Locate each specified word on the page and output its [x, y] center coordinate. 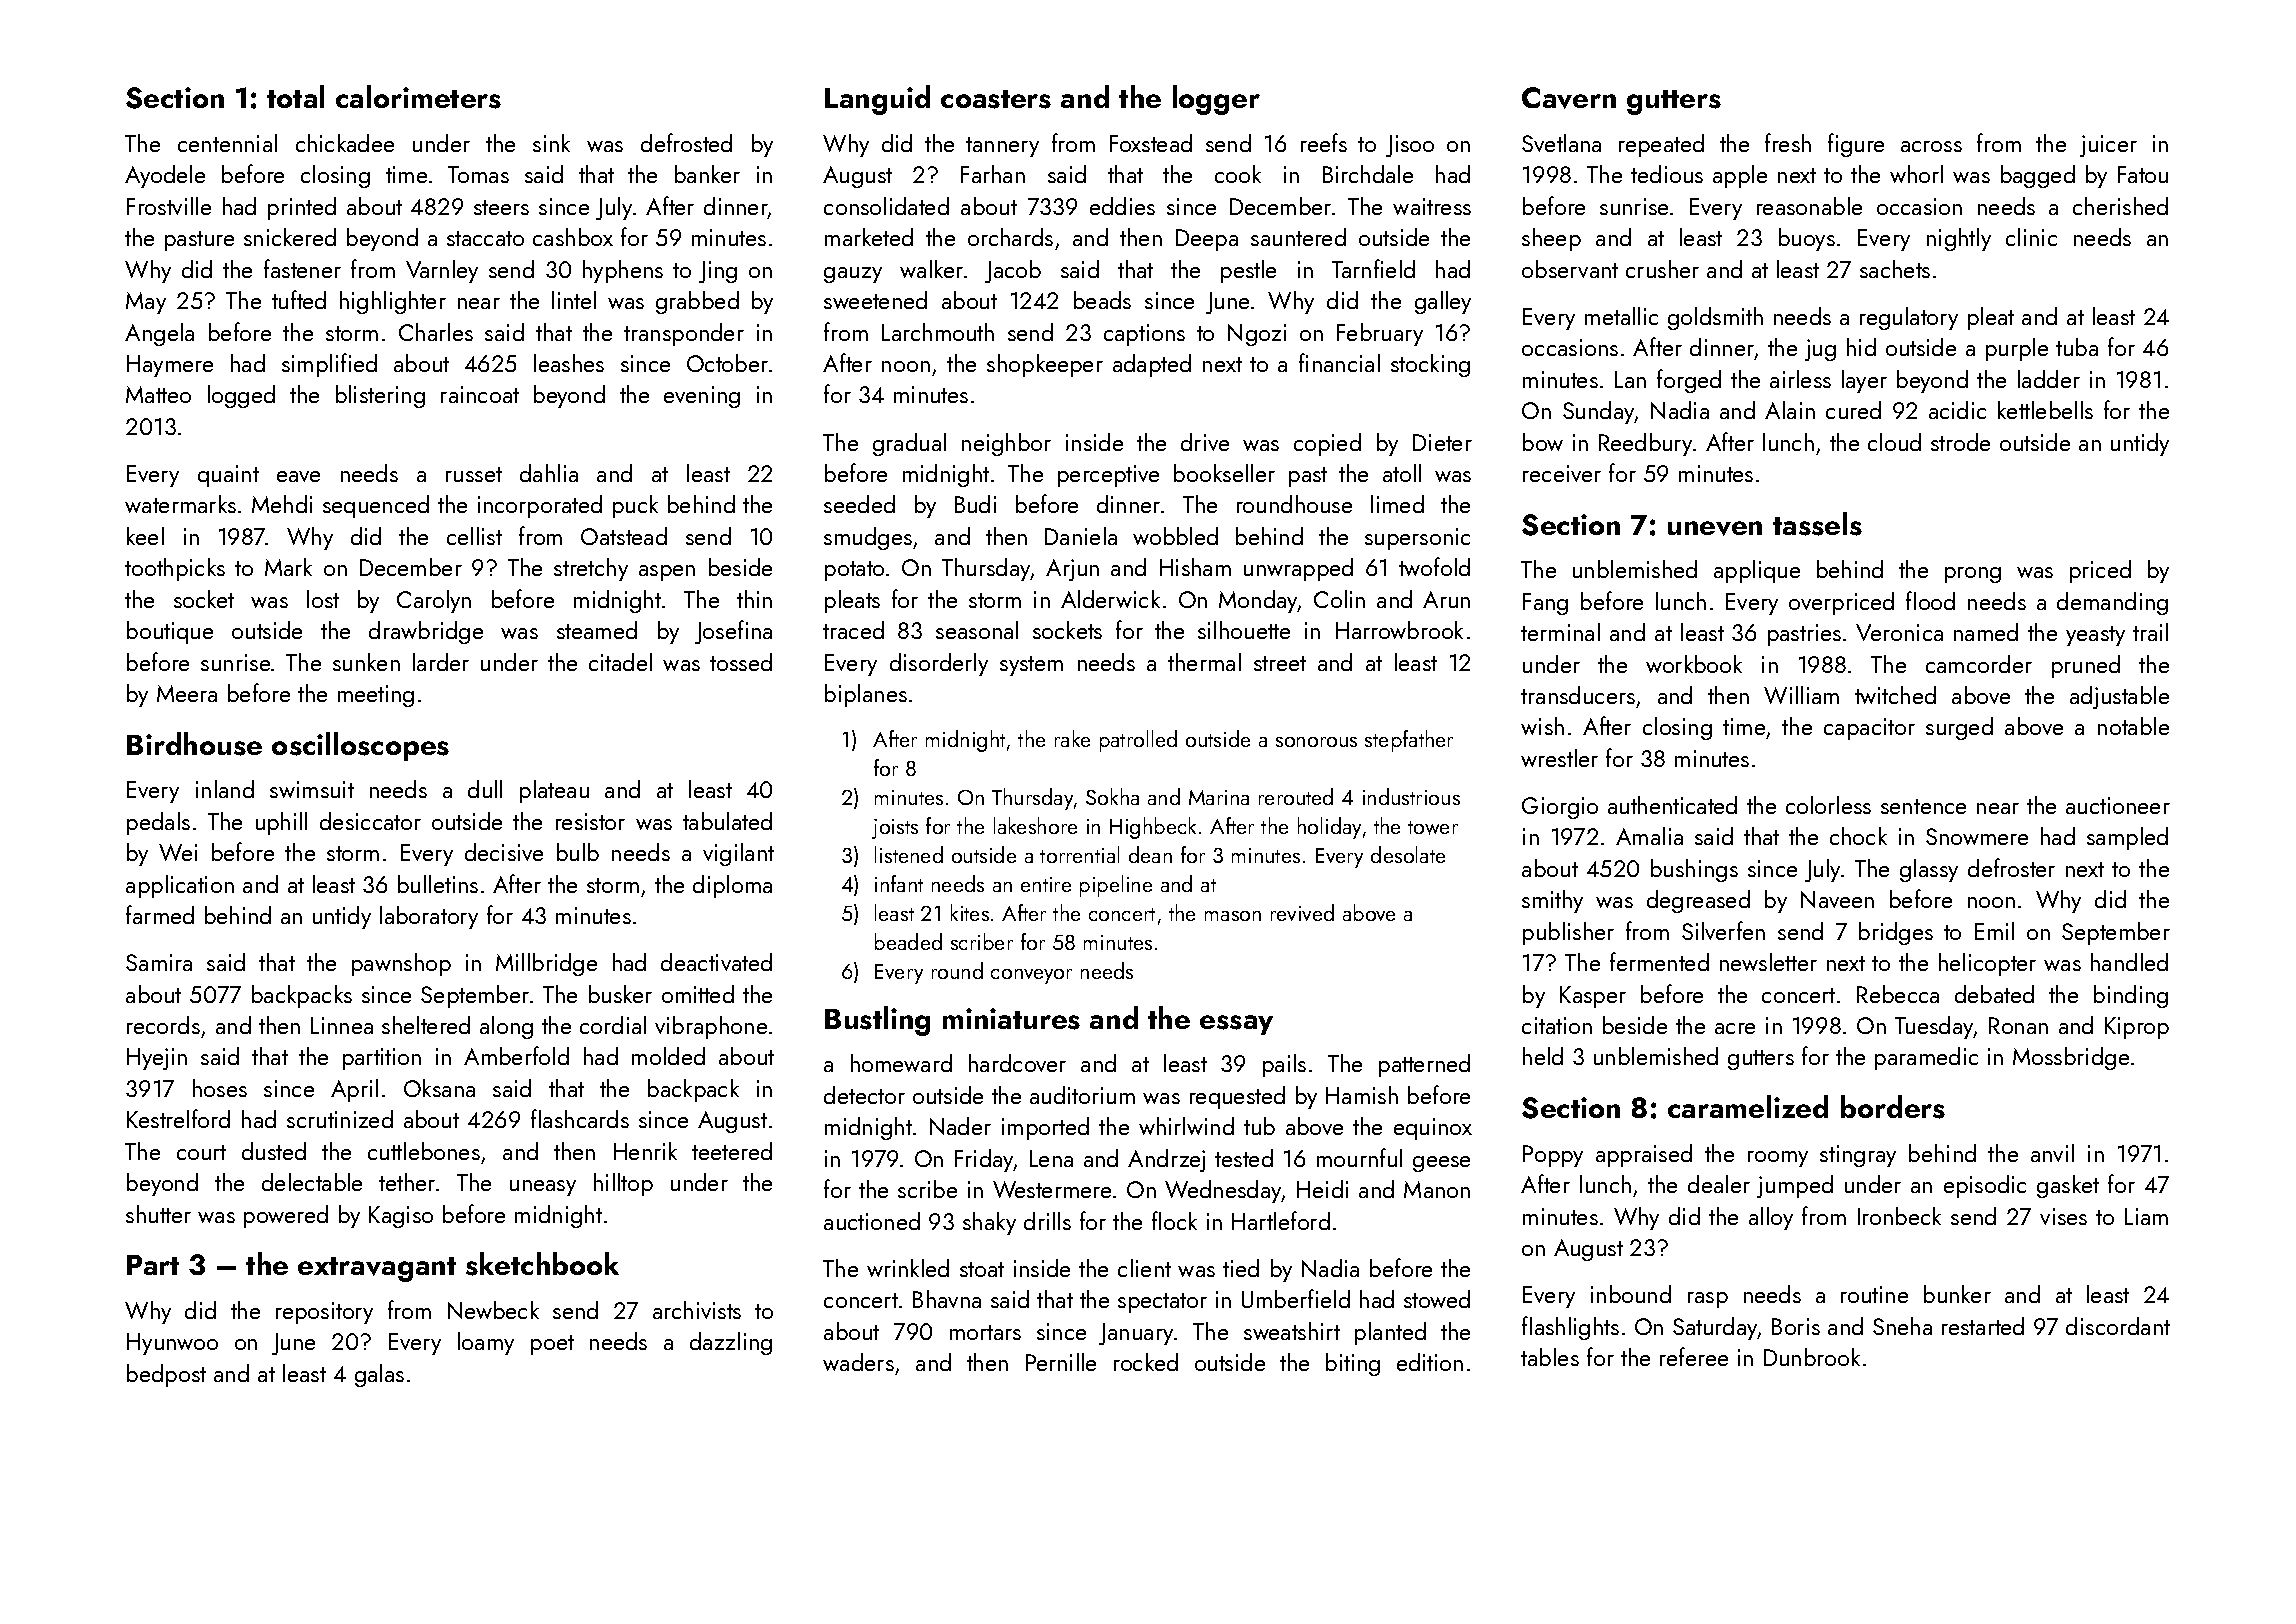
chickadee [345, 143]
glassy [1929, 870]
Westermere [1052, 1189]
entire [1046, 884]
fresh [1788, 142]
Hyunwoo [172, 1344]
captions [1144, 335]
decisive [504, 852]
